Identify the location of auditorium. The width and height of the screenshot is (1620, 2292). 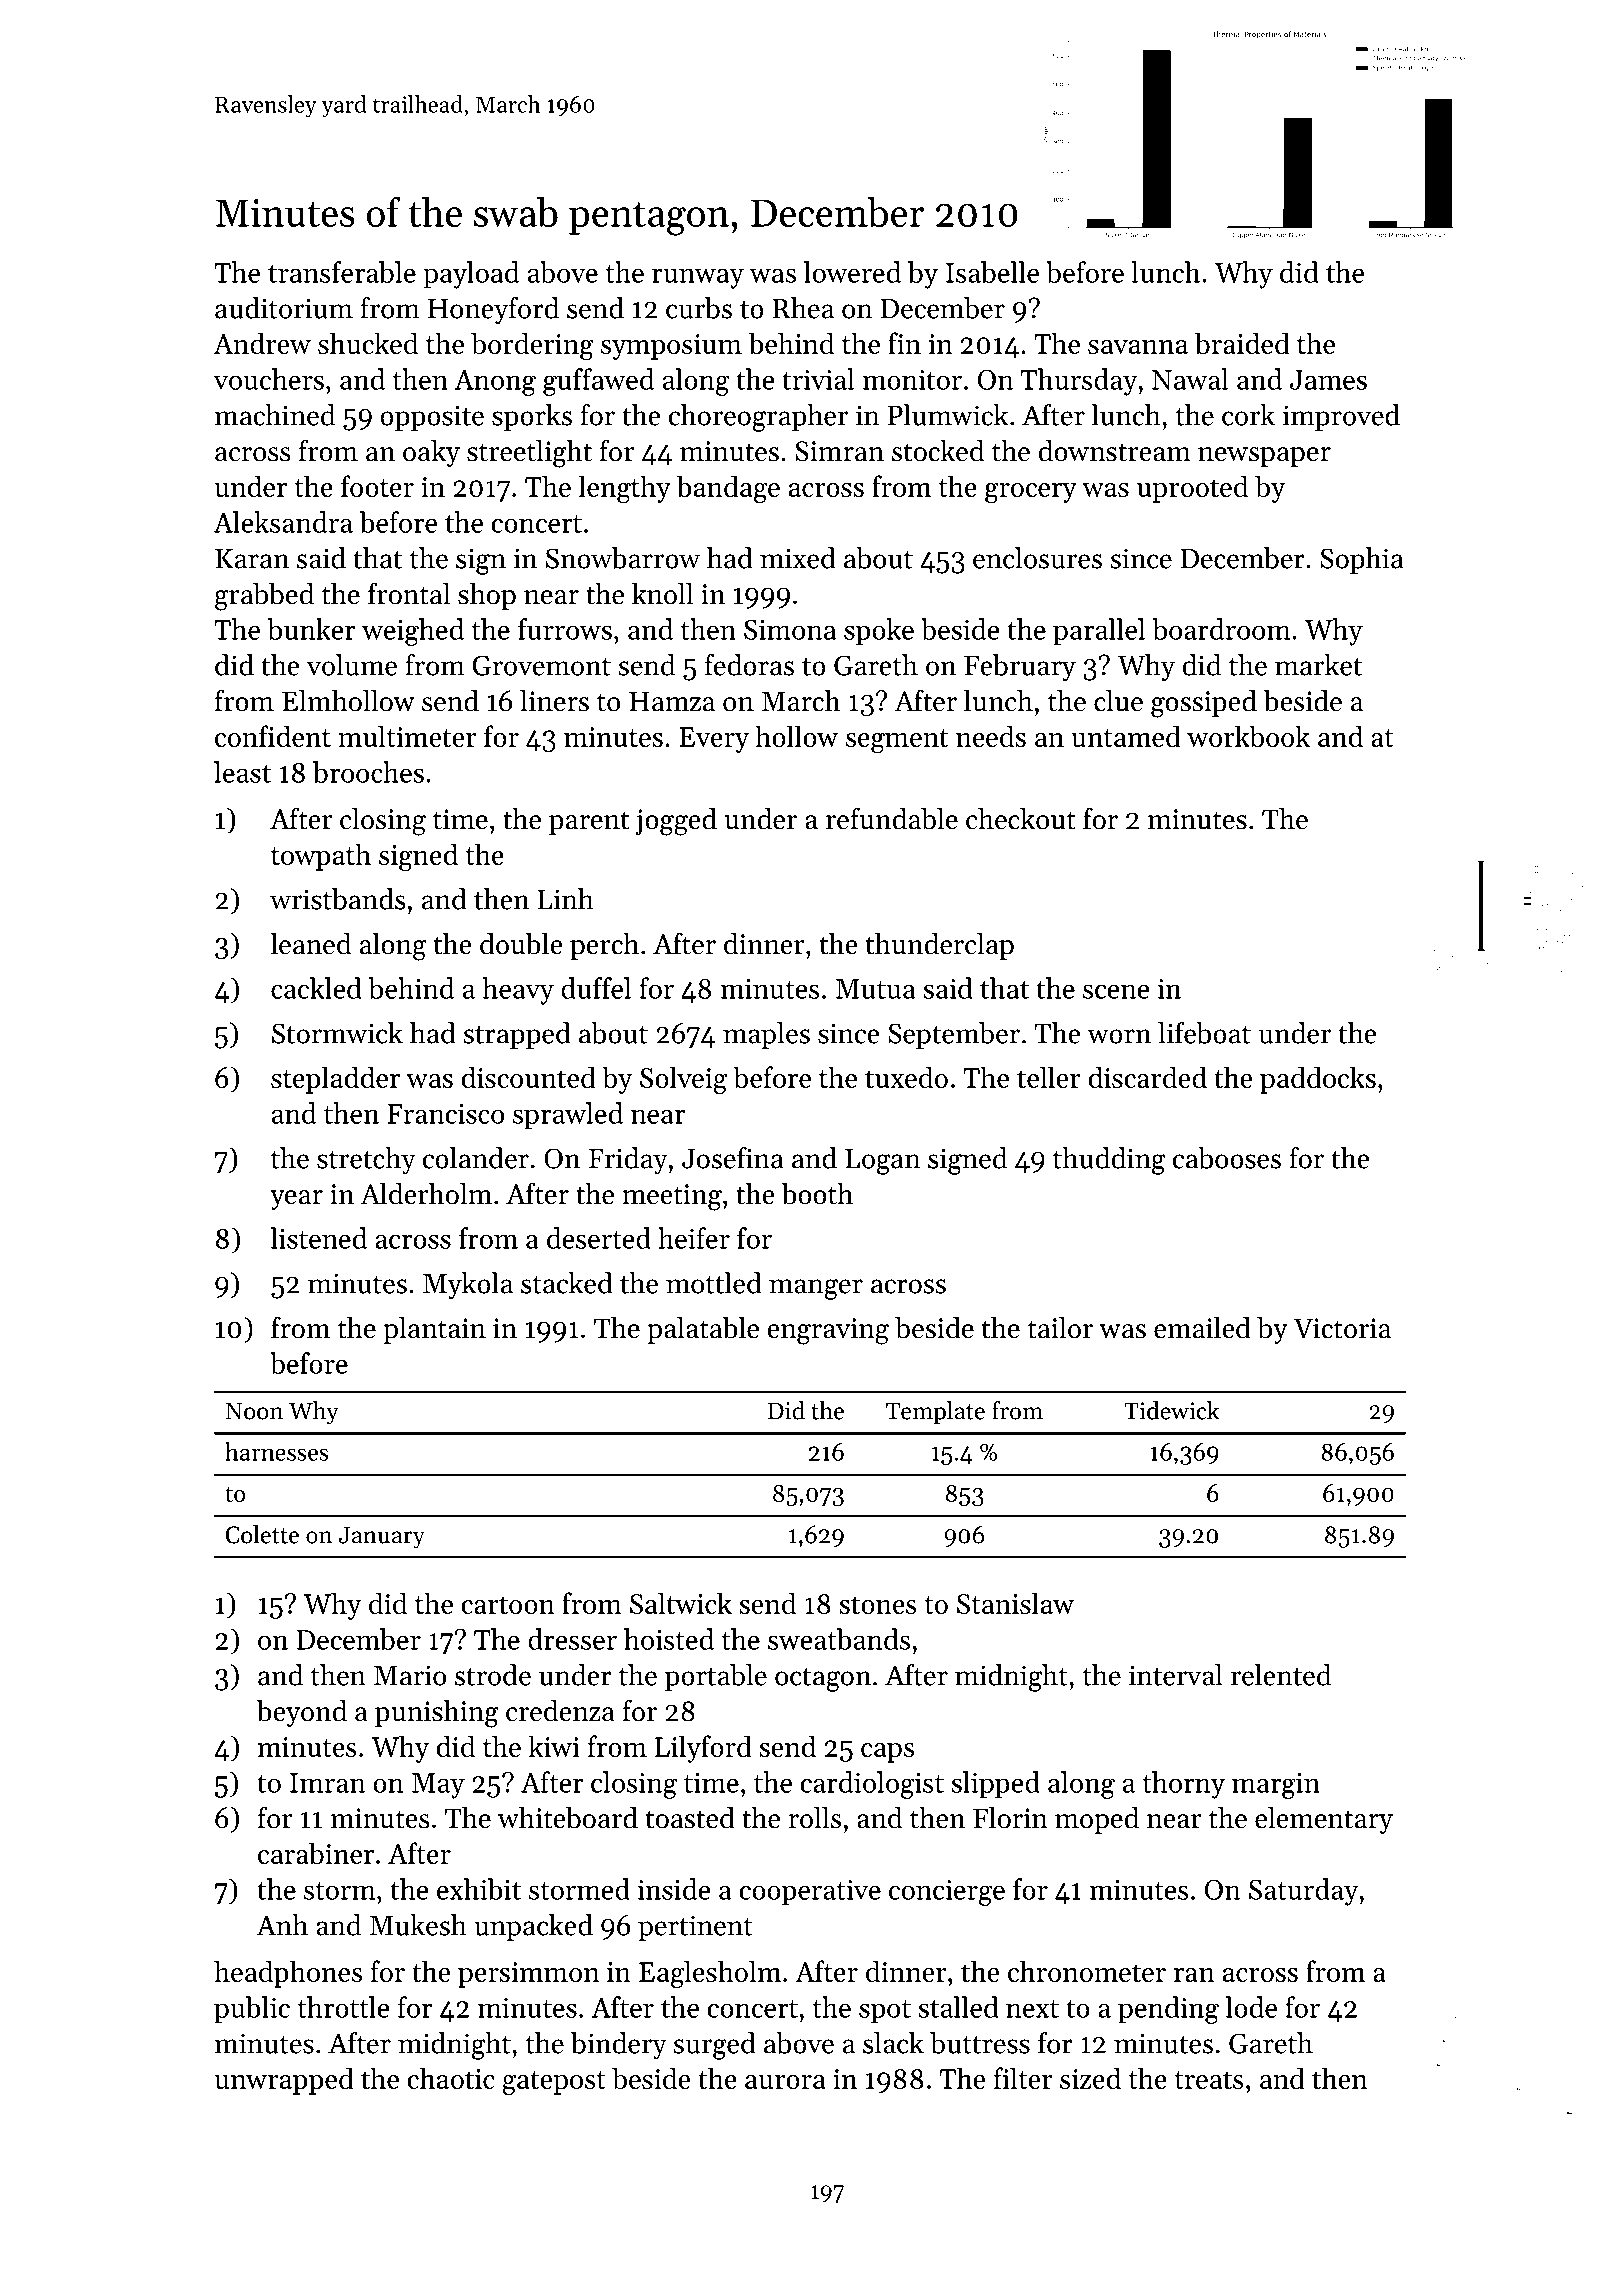
(284, 308).
